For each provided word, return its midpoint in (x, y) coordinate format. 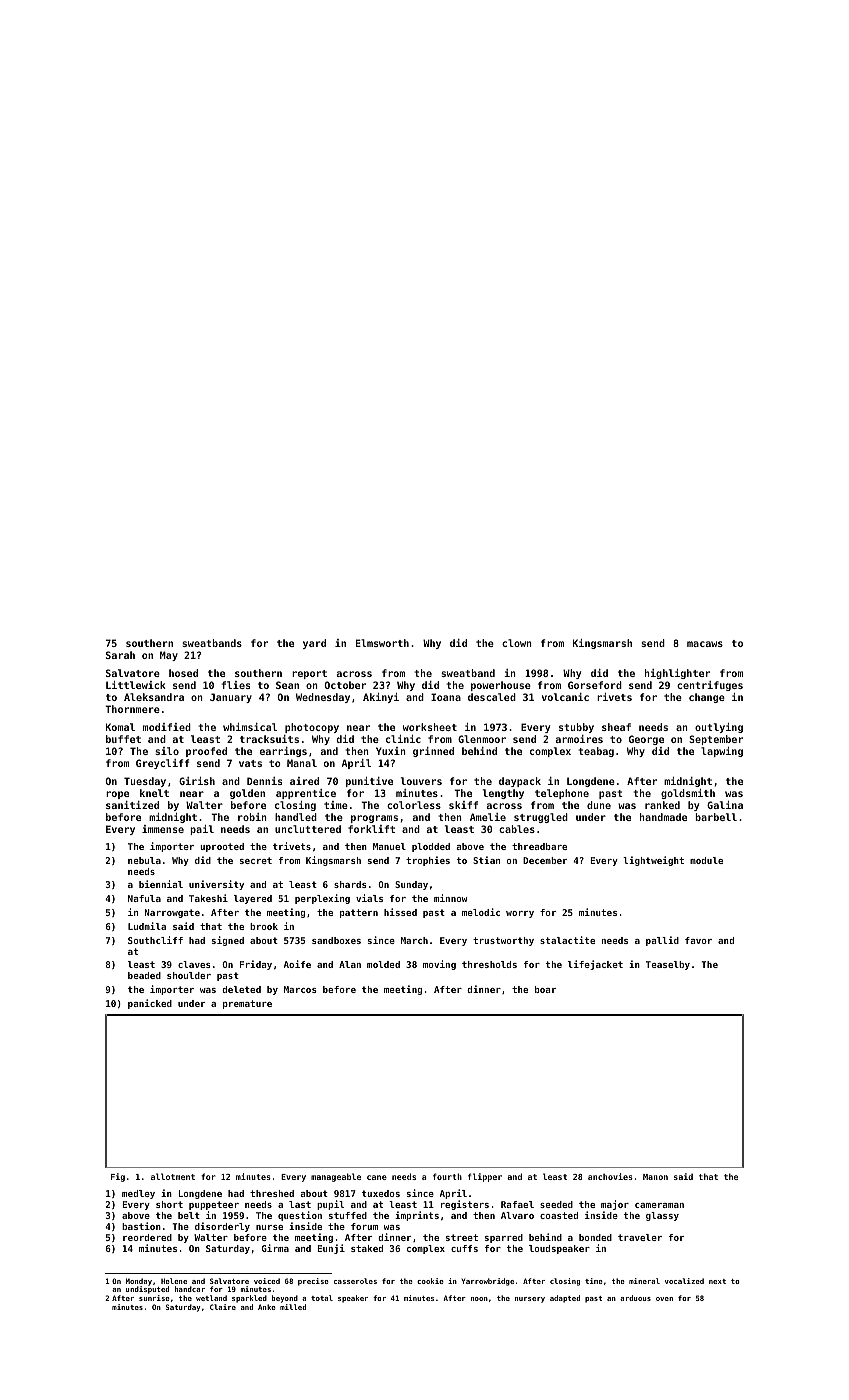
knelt (154, 793)
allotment (173, 1176)
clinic (403, 739)
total (322, 1298)
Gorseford (595, 685)
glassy (662, 1216)
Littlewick (136, 685)
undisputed (147, 1290)
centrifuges (710, 686)
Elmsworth (382, 643)
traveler (640, 1237)
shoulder (189, 975)
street (462, 1237)
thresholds (489, 964)
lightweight (653, 861)
